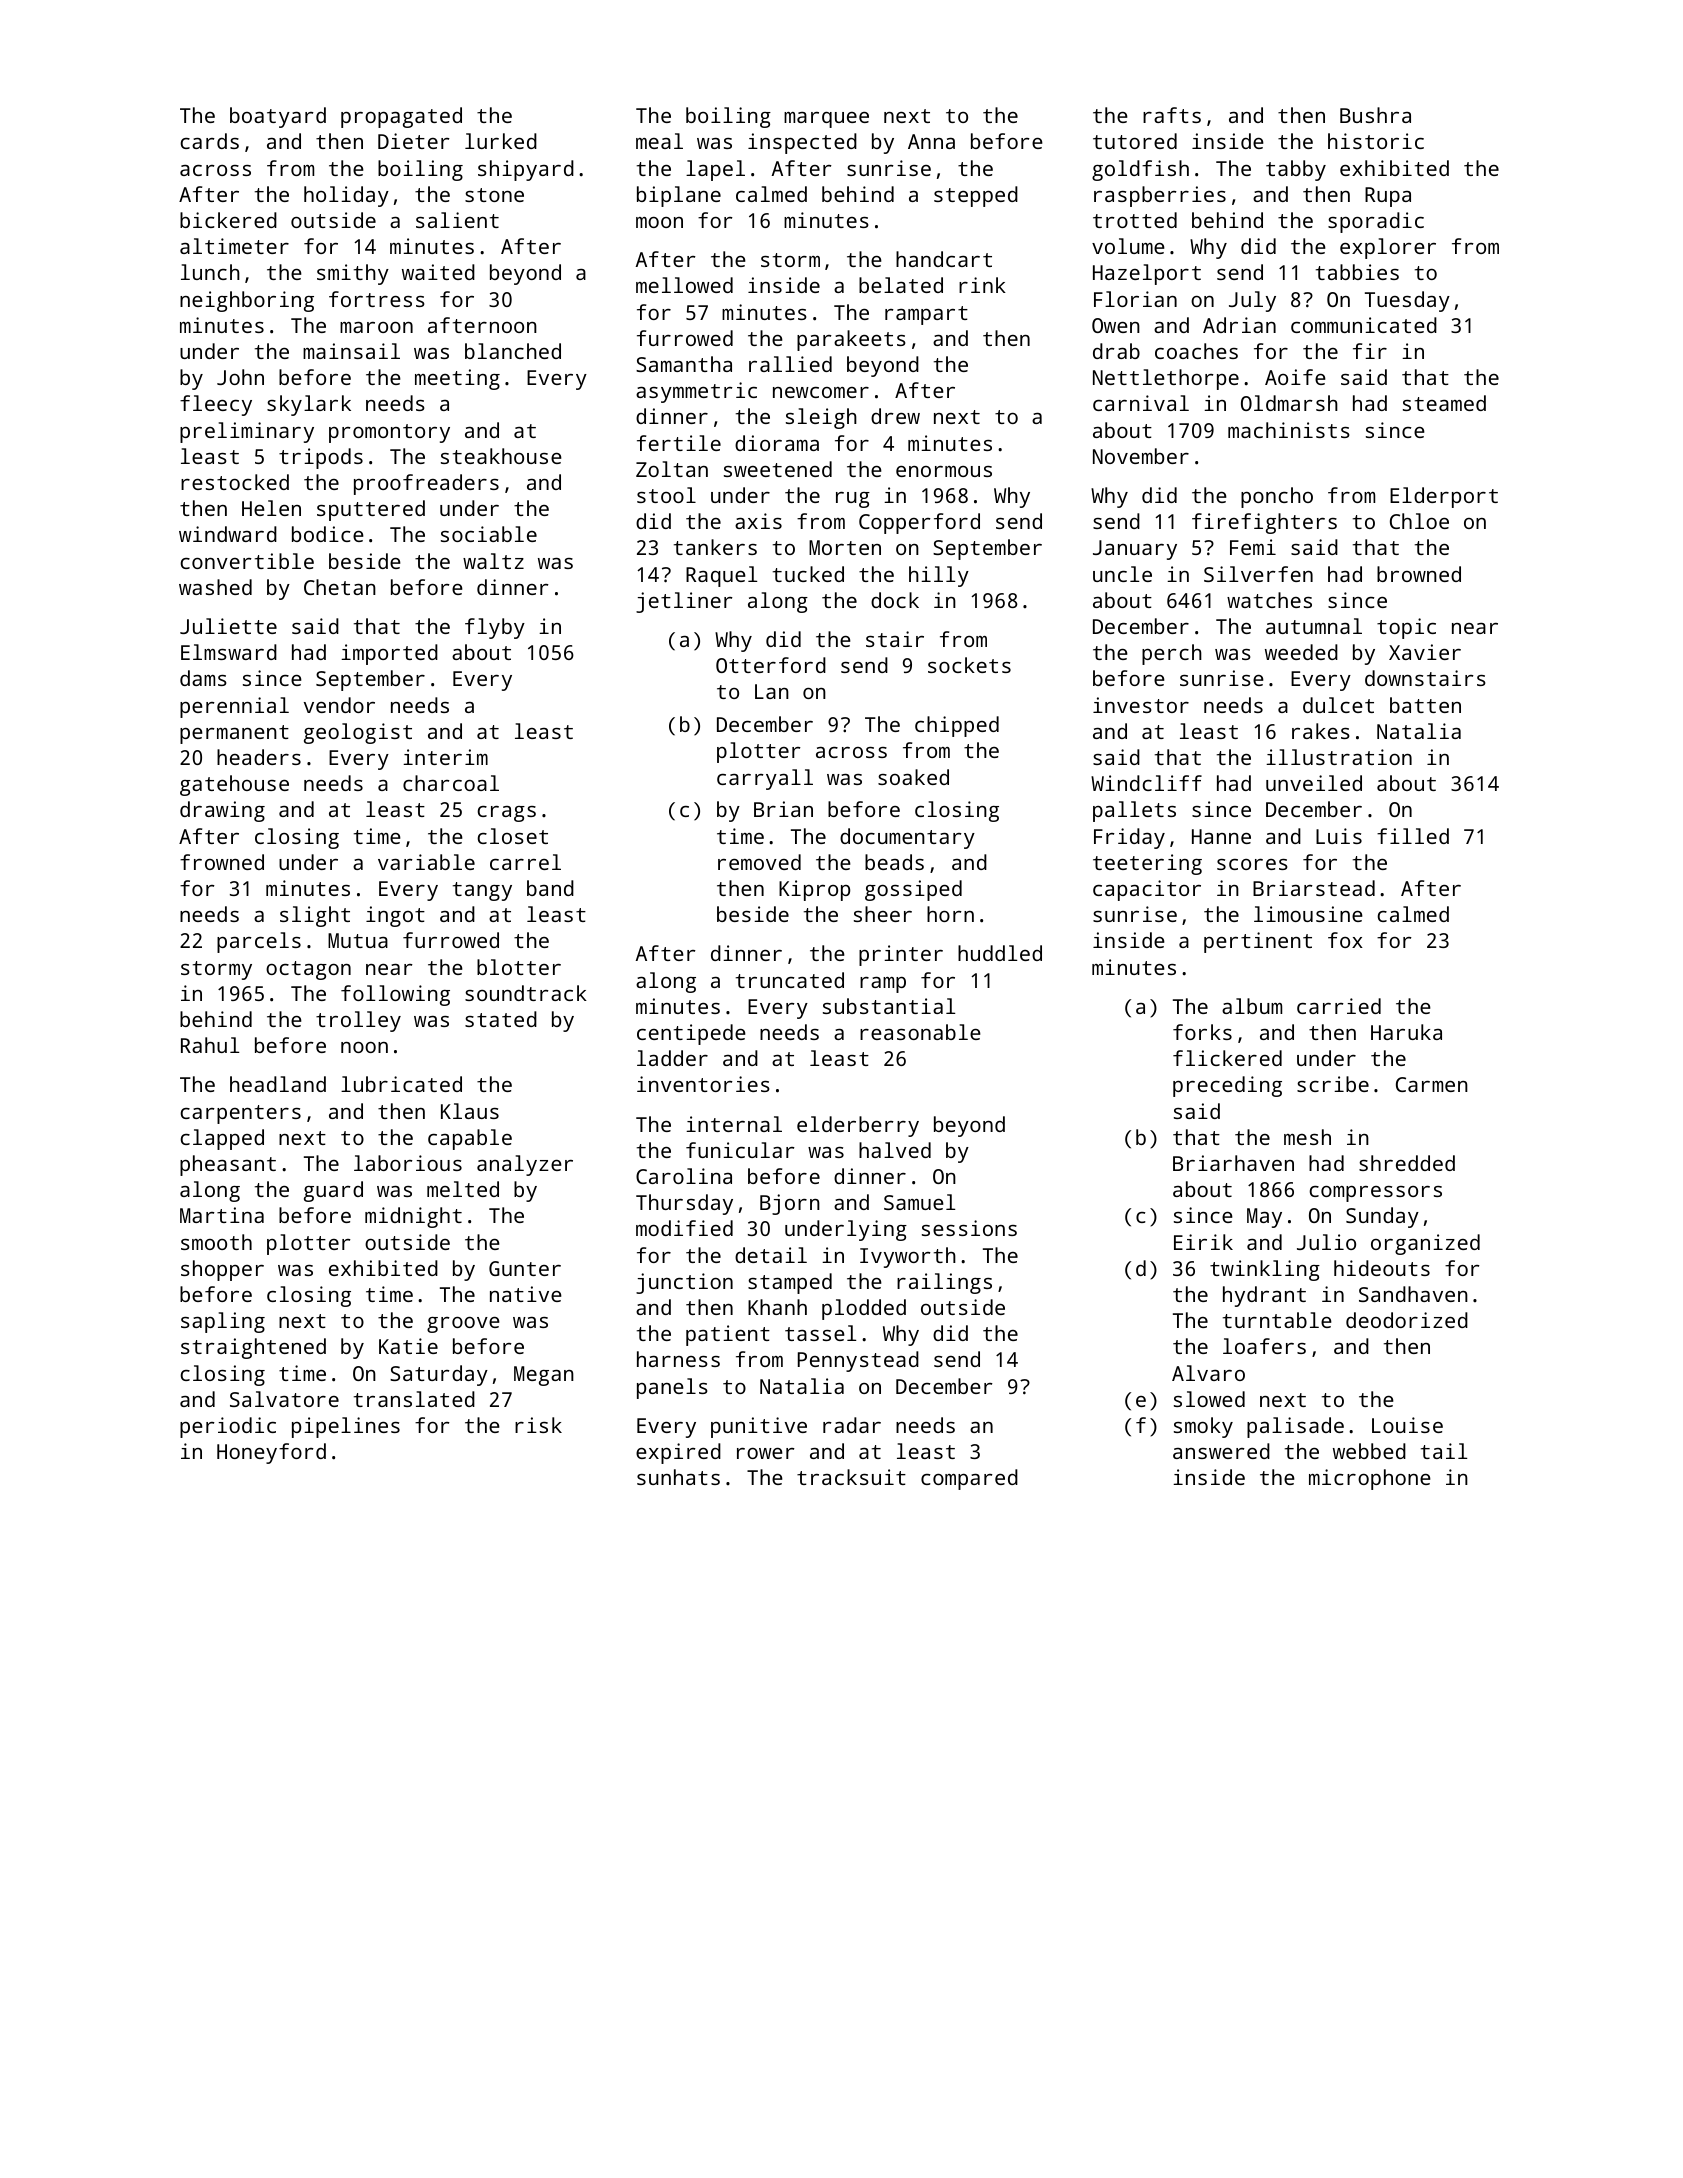 This document has height=2178, width=1683. Describe the element at coordinates (507, 814) in the document. I see `crags` at that location.
